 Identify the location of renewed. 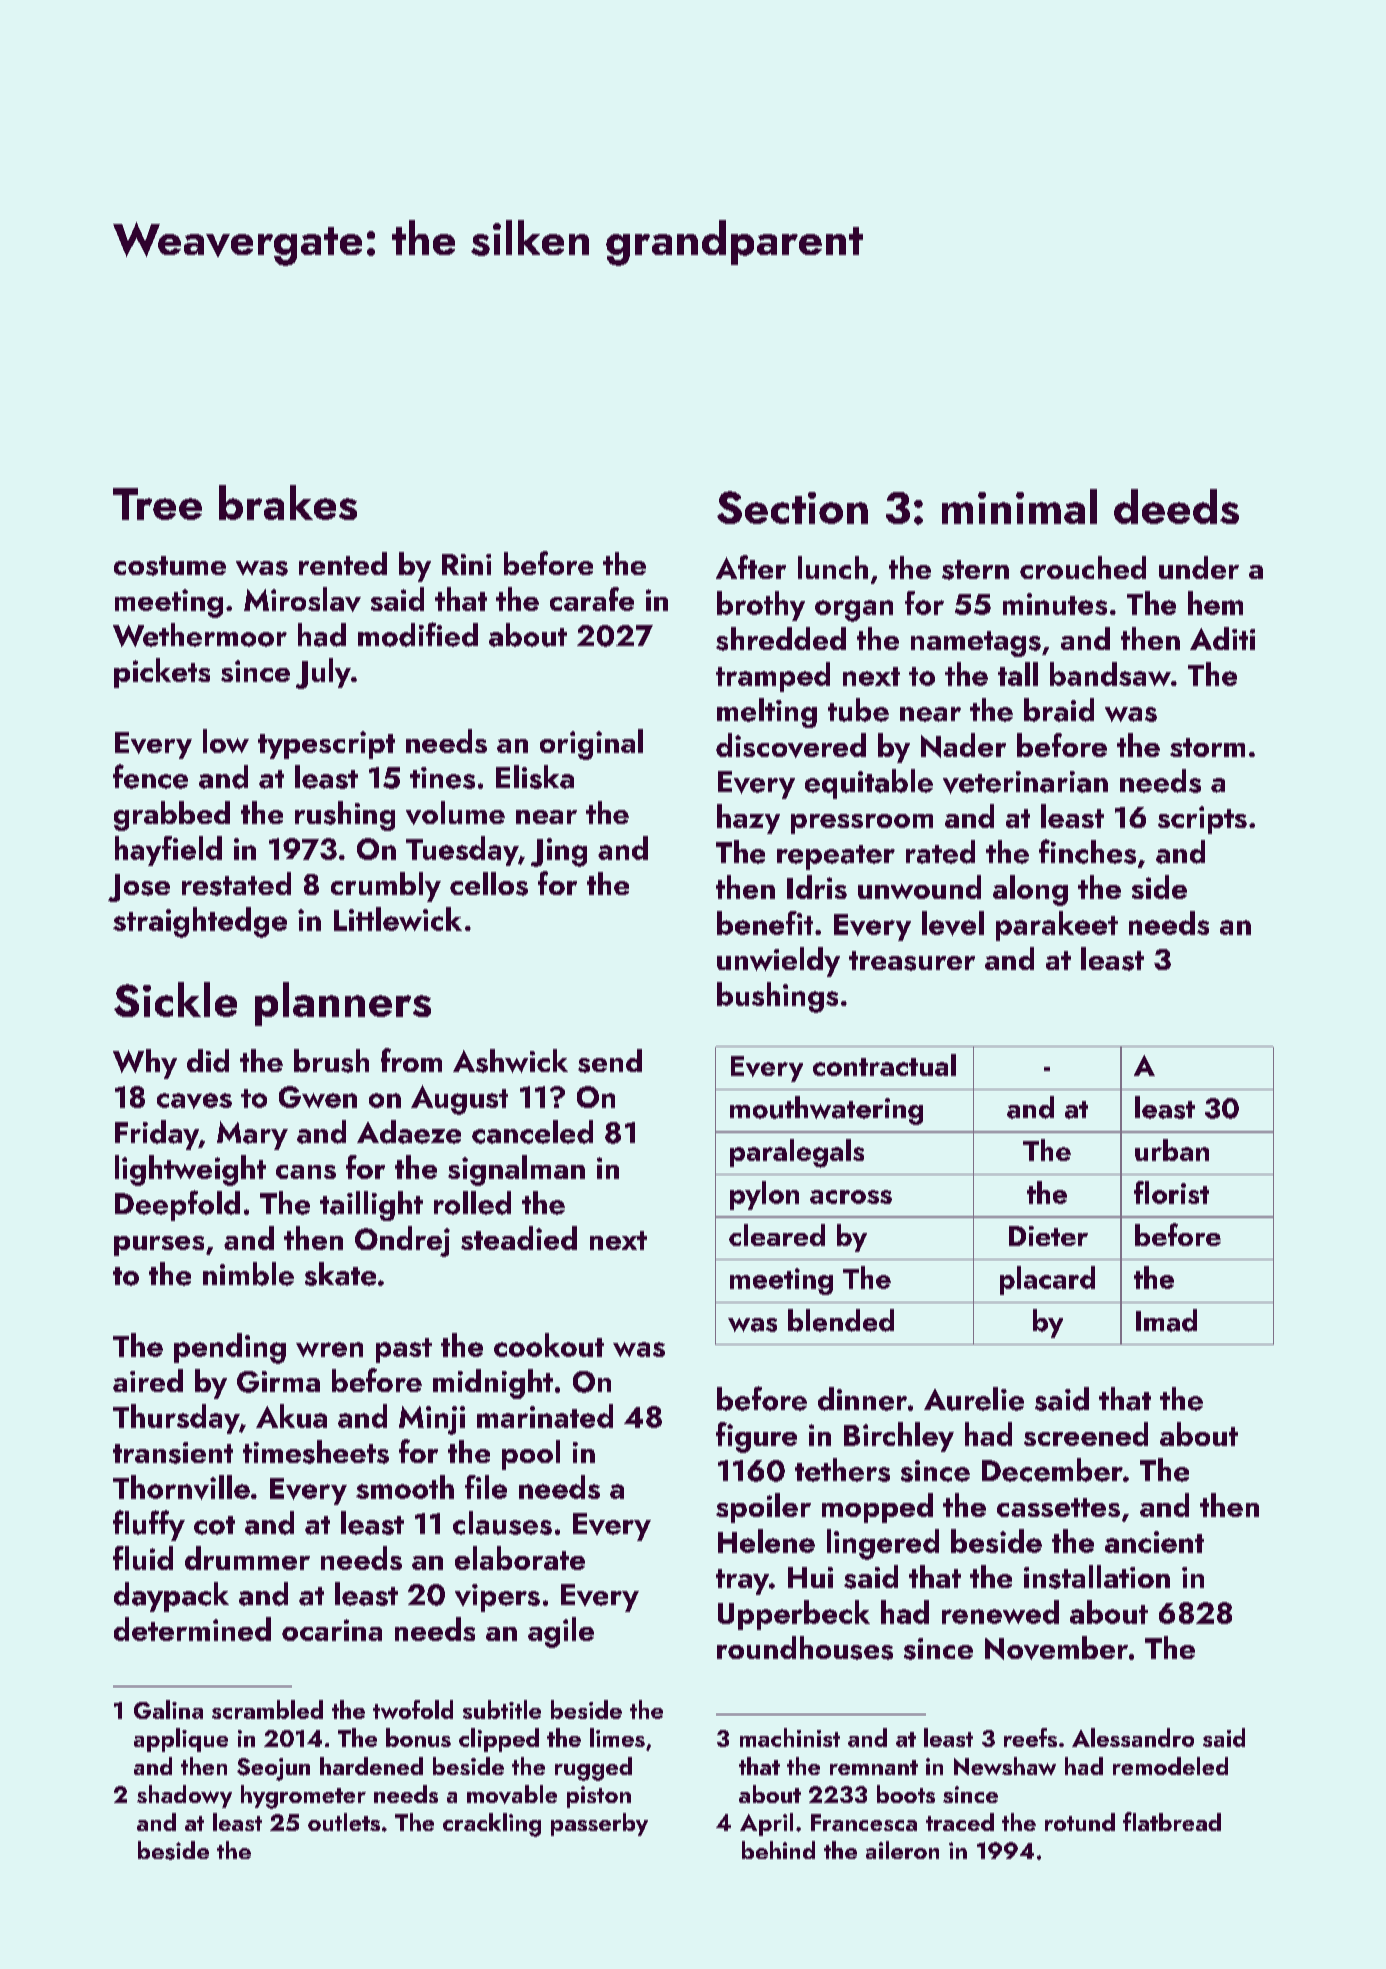
(1000, 1612).
